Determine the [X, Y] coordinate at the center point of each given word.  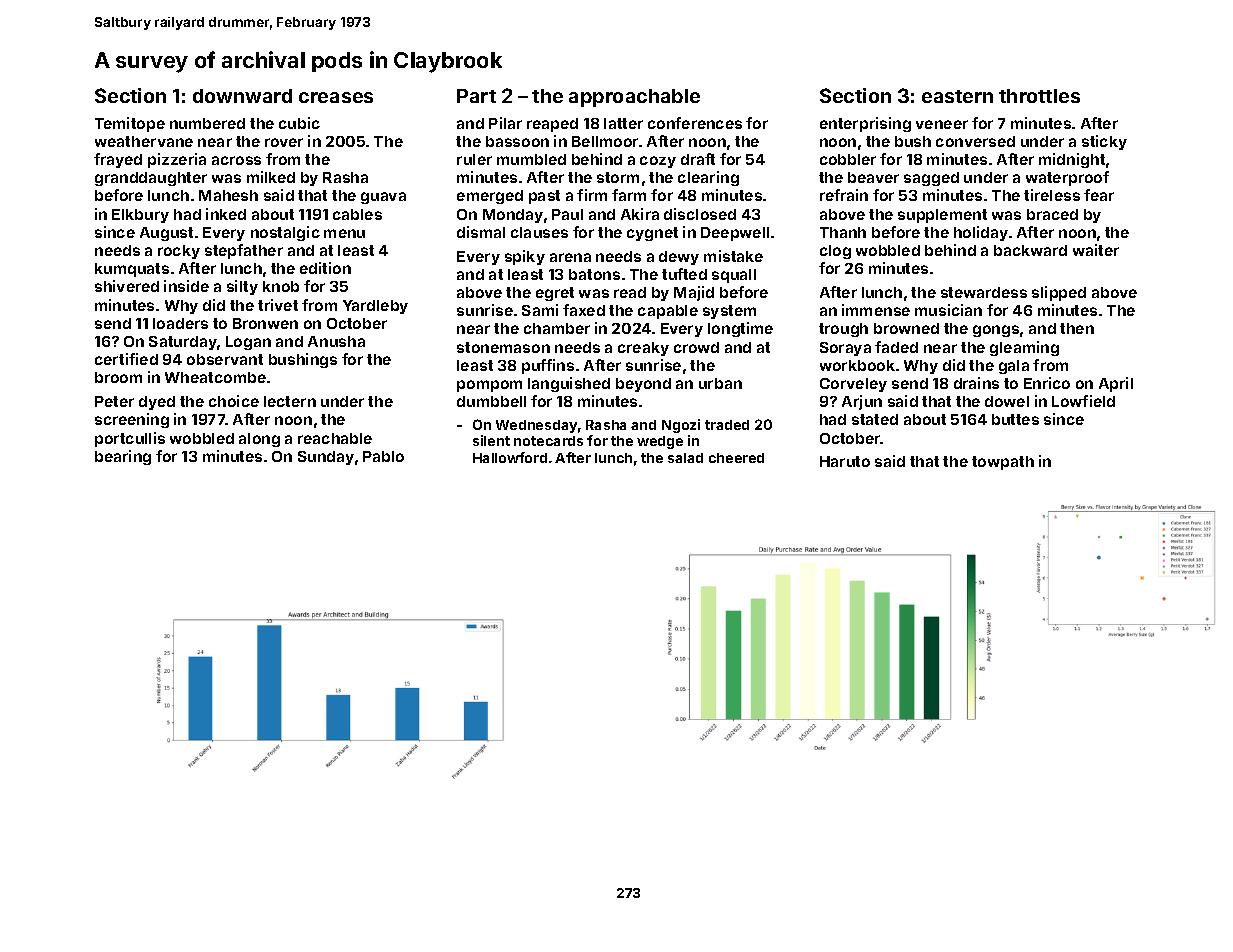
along [259, 440]
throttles [1039, 96]
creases [336, 97]
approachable [634, 98]
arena [570, 257]
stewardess [984, 292]
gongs [996, 331]
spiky [525, 257]
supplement [942, 216]
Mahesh [228, 195]
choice [234, 401]
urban [720, 383]
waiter [1096, 250]
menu [344, 233]
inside [186, 286]
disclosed [700, 214]
